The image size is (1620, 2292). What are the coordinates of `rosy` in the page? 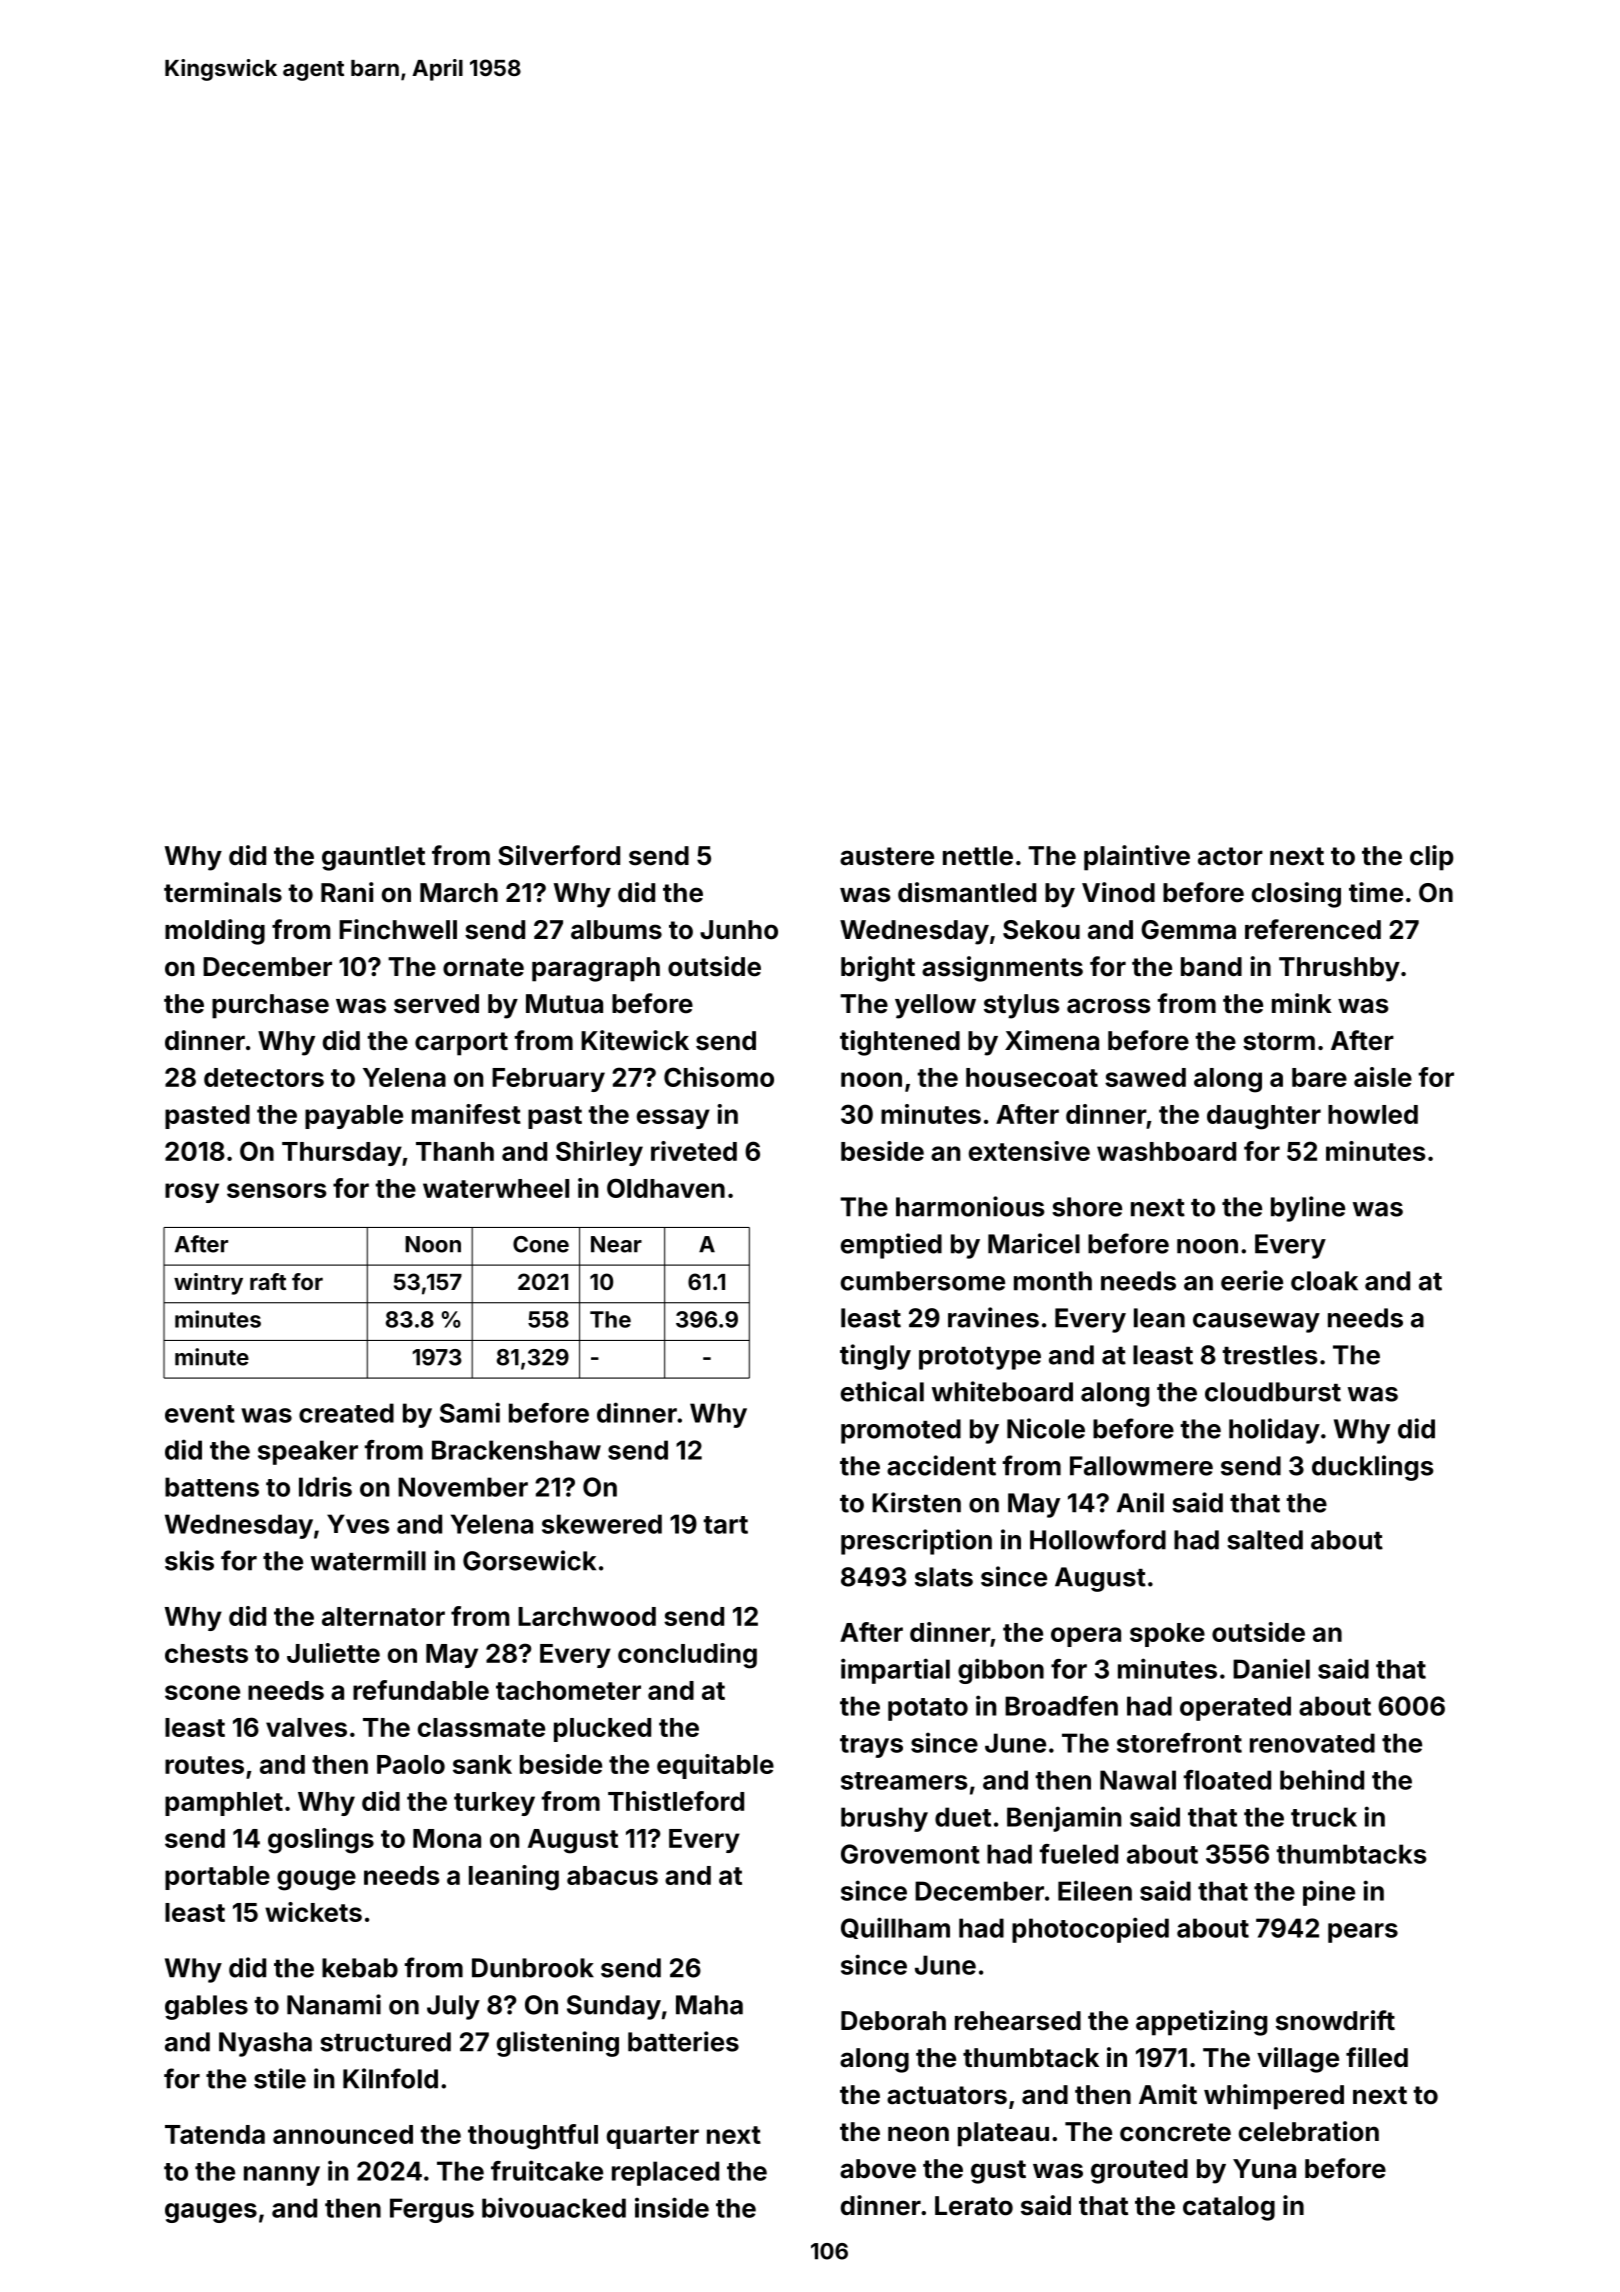 It's located at (192, 1193).
